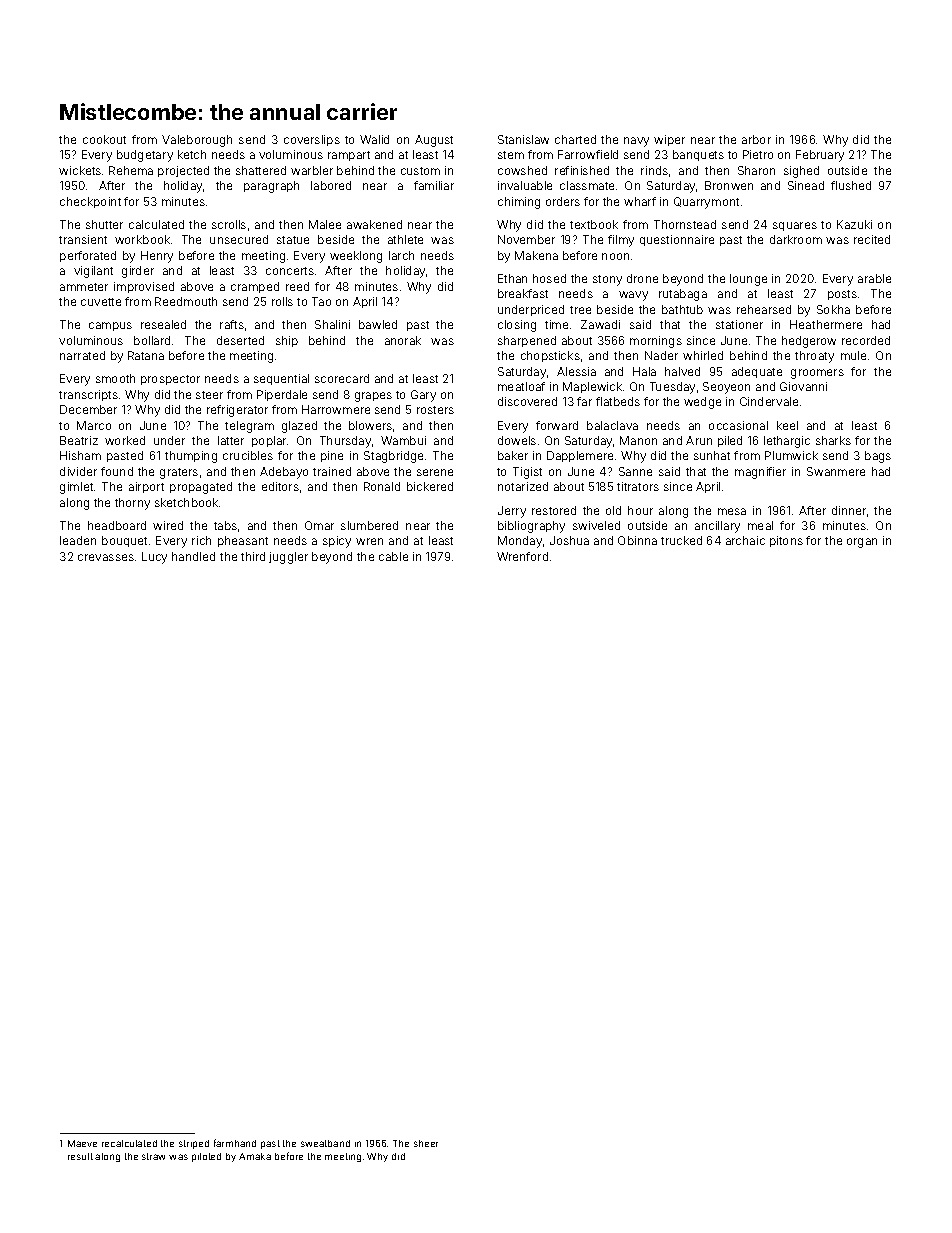 This document has height=1233, width=952. What do you see at coordinates (786, 541) in the document?
I see `pitons` at bounding box center [786, 541].
